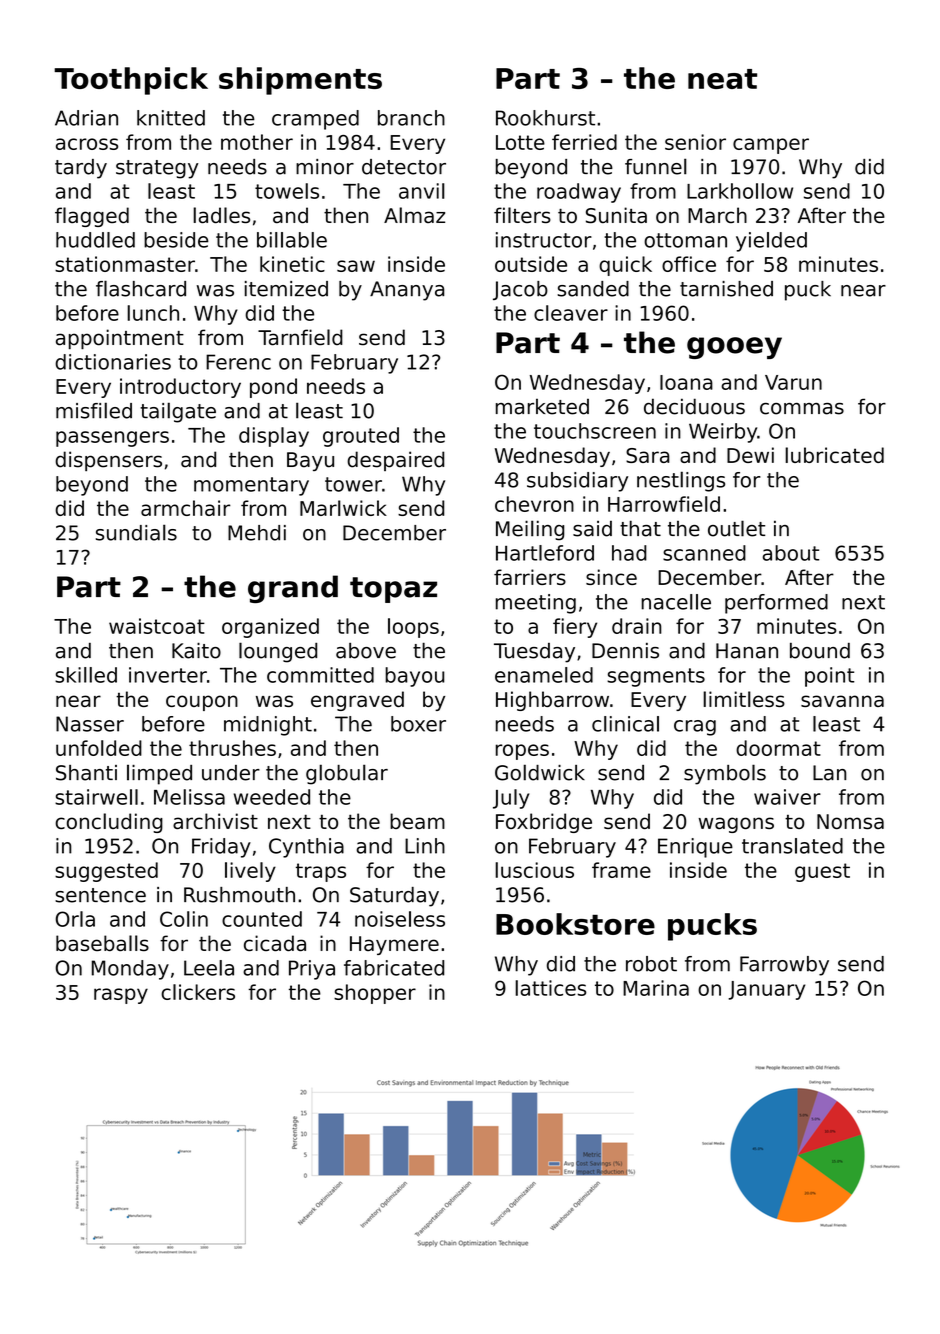 This image has width=940, height=1334. What do you see at coordinates (784, 966) in the image?
I see `Farrowby` at bounding box center [784, 966].
